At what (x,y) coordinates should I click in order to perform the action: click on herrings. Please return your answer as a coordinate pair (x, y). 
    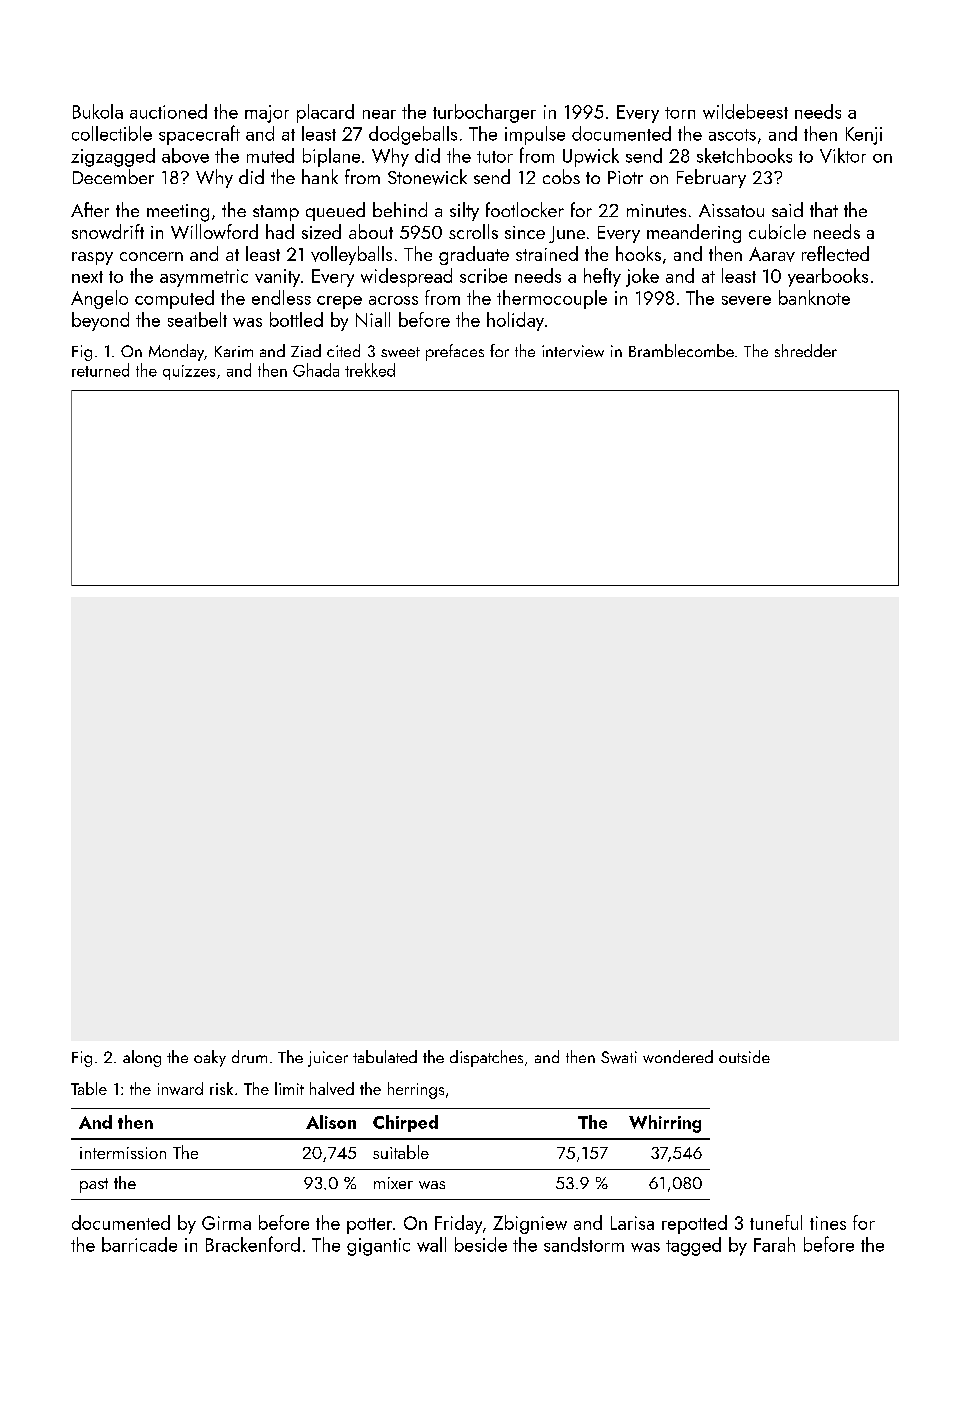
    Looking at the image, I should click on (416, 1090).
